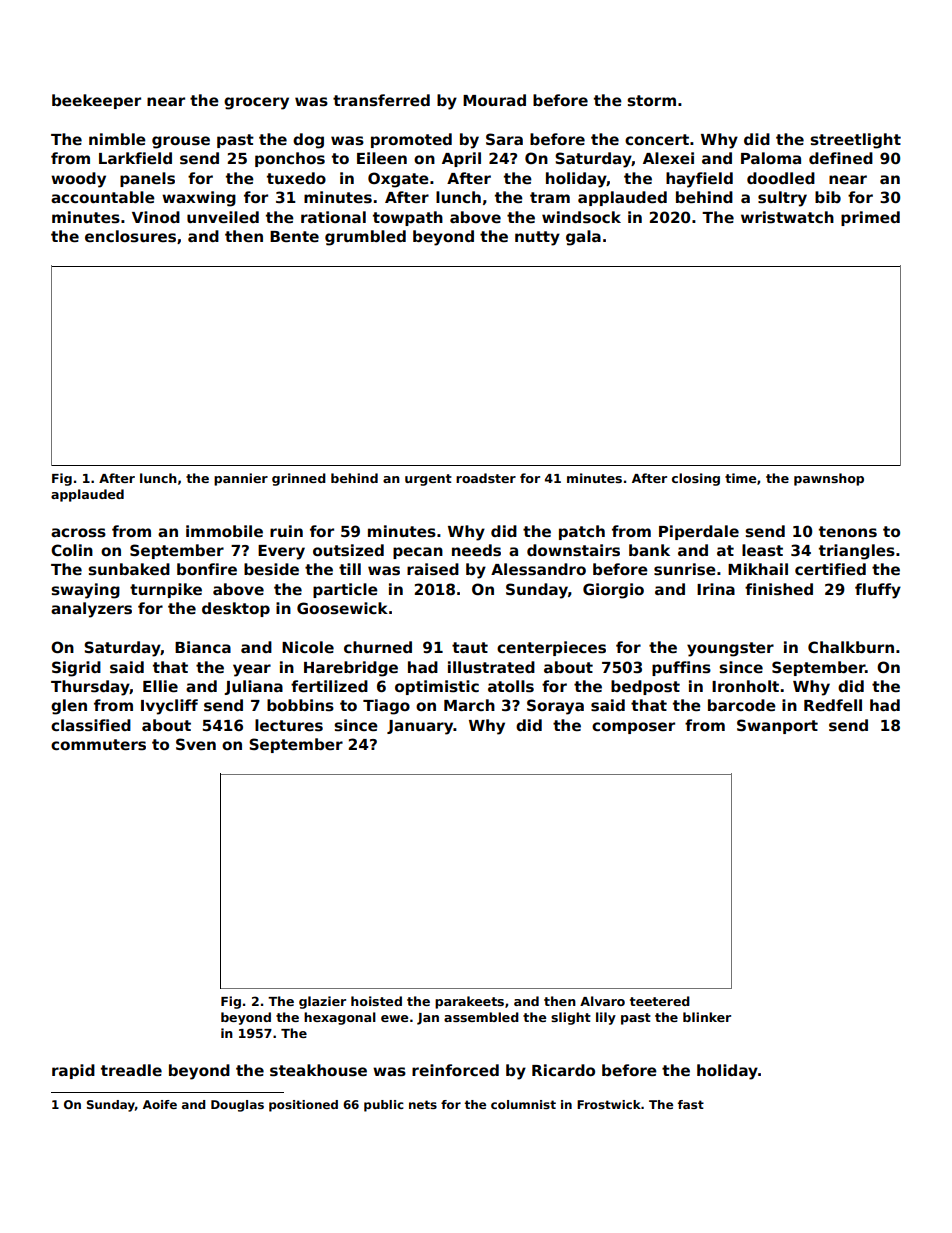  What do you see at coordinates (322, 1002) in the screenshot?
I see `glazier` at bounding box center [322, 1002].
